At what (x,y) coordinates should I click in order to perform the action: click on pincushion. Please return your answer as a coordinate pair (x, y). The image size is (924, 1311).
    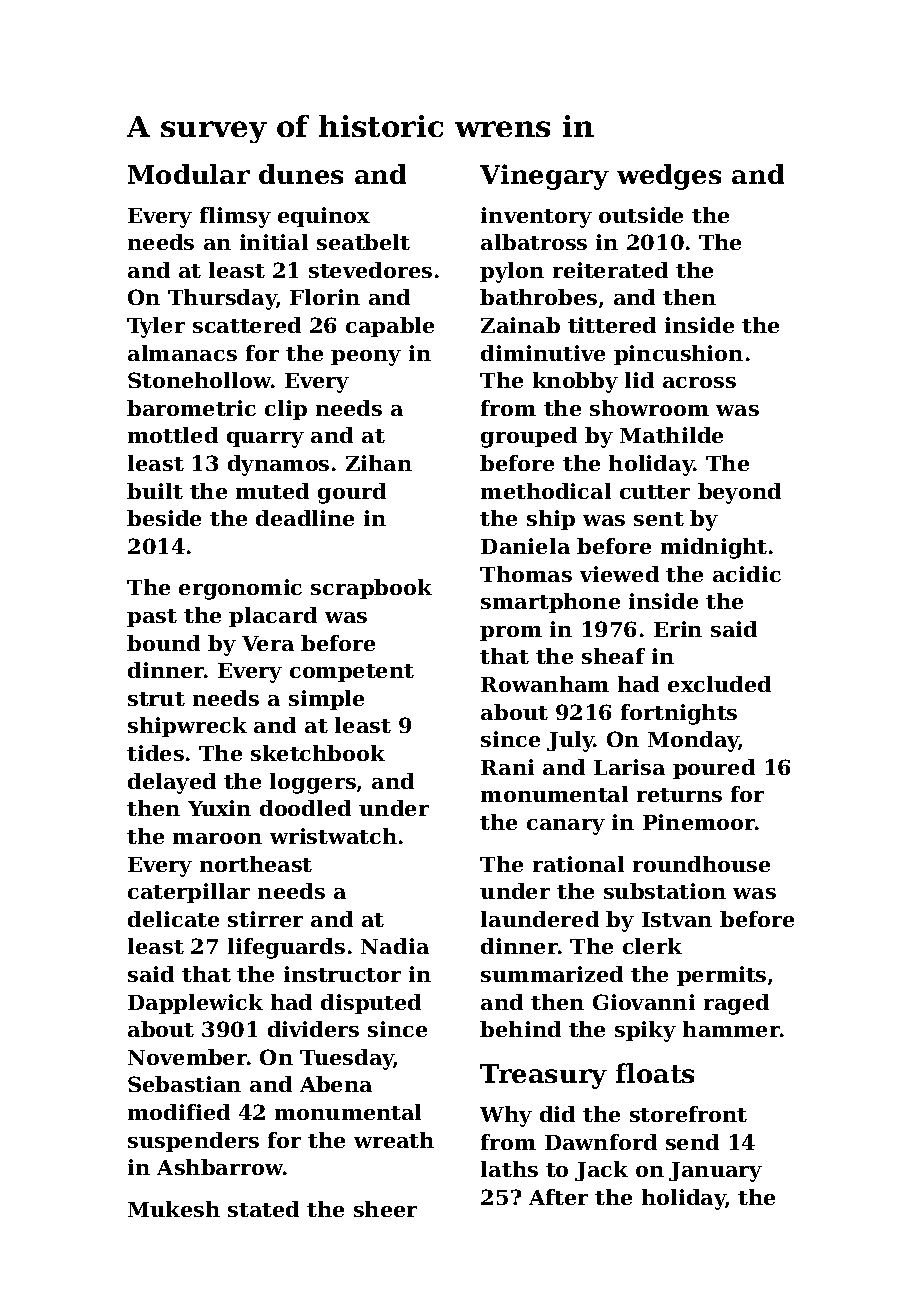
    Looking at the image, I should click on (678, 355).
